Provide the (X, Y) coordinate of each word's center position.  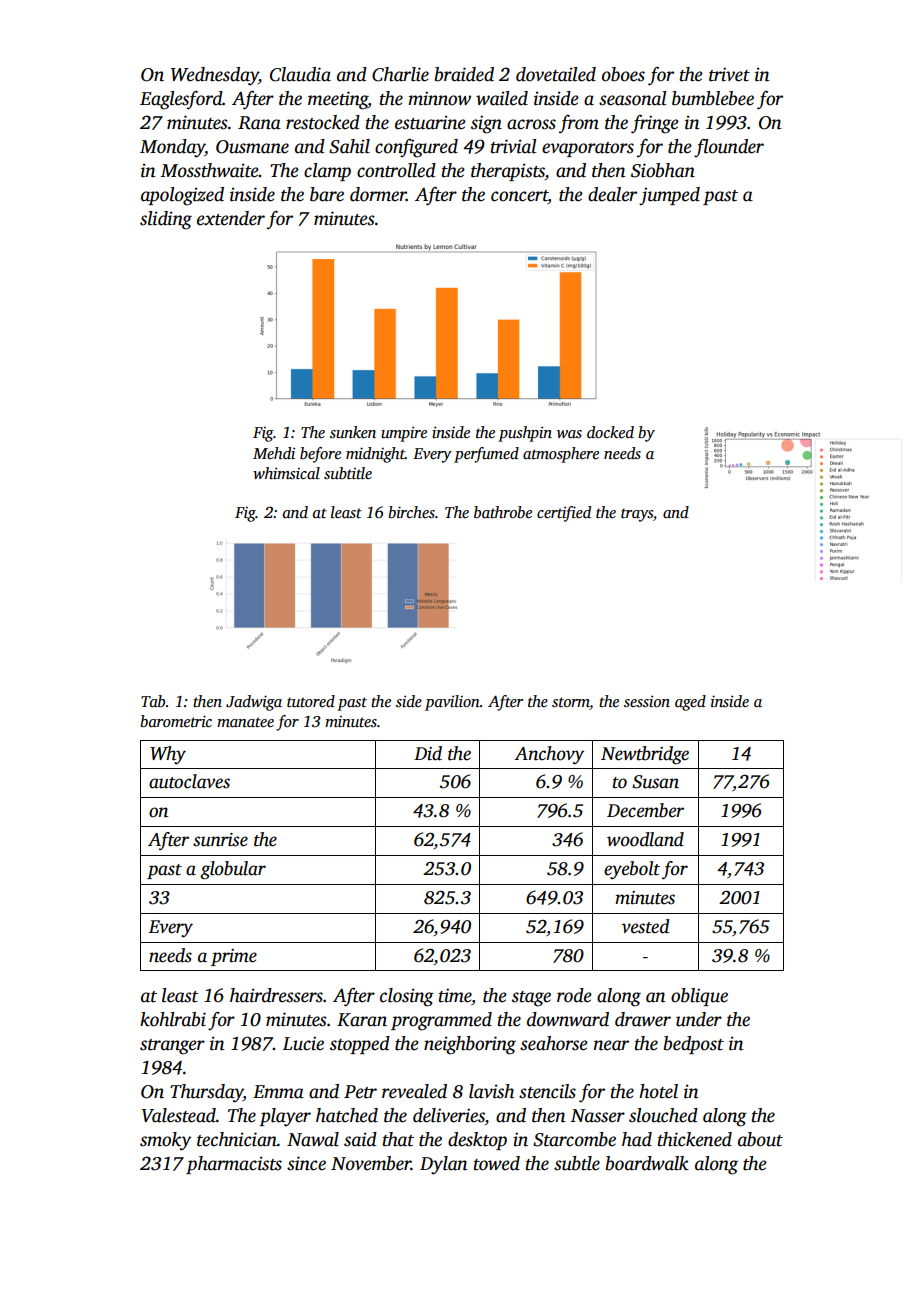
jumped (669, 196)
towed (497, 1163)
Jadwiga (254, 703)
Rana (259, 123)
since (306, 1163)
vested (646, 926)
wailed (502, 98)
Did (428, 753)
